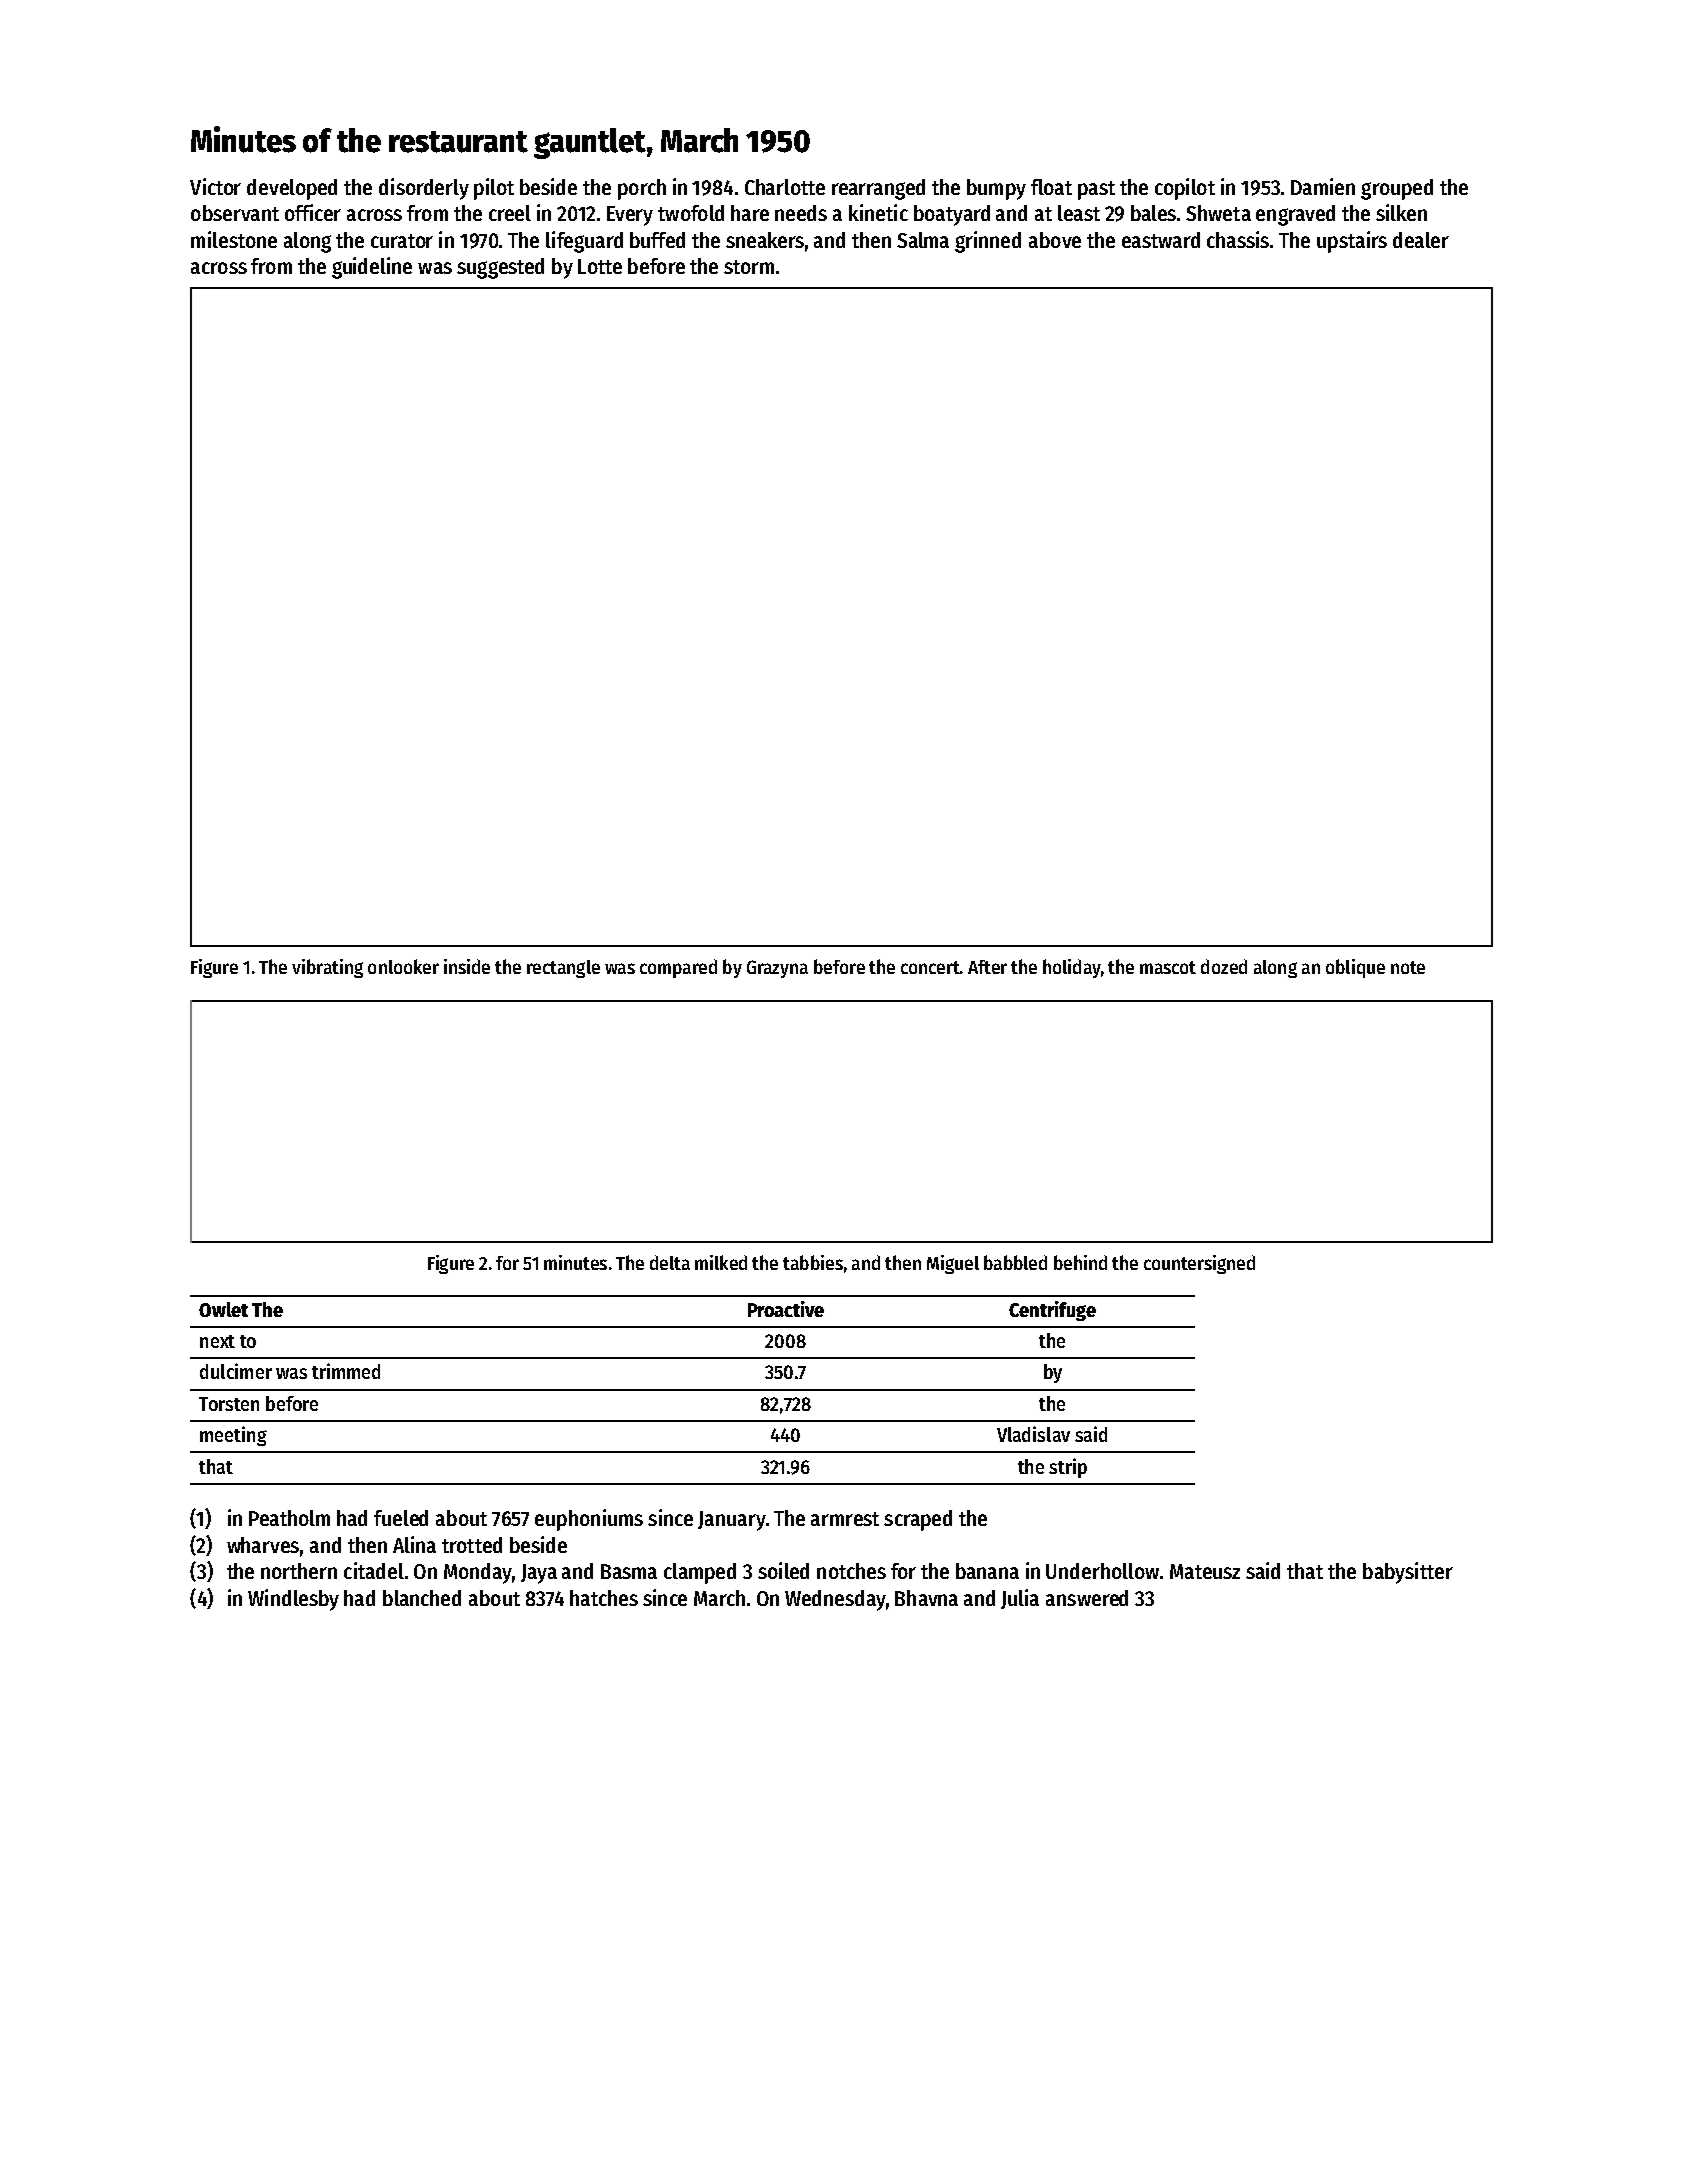 This image has width=1683, height=2178. What do you see at coordinates (1421, 240) in the image?
I see `dealer` at bounding box center [1421, 240].
